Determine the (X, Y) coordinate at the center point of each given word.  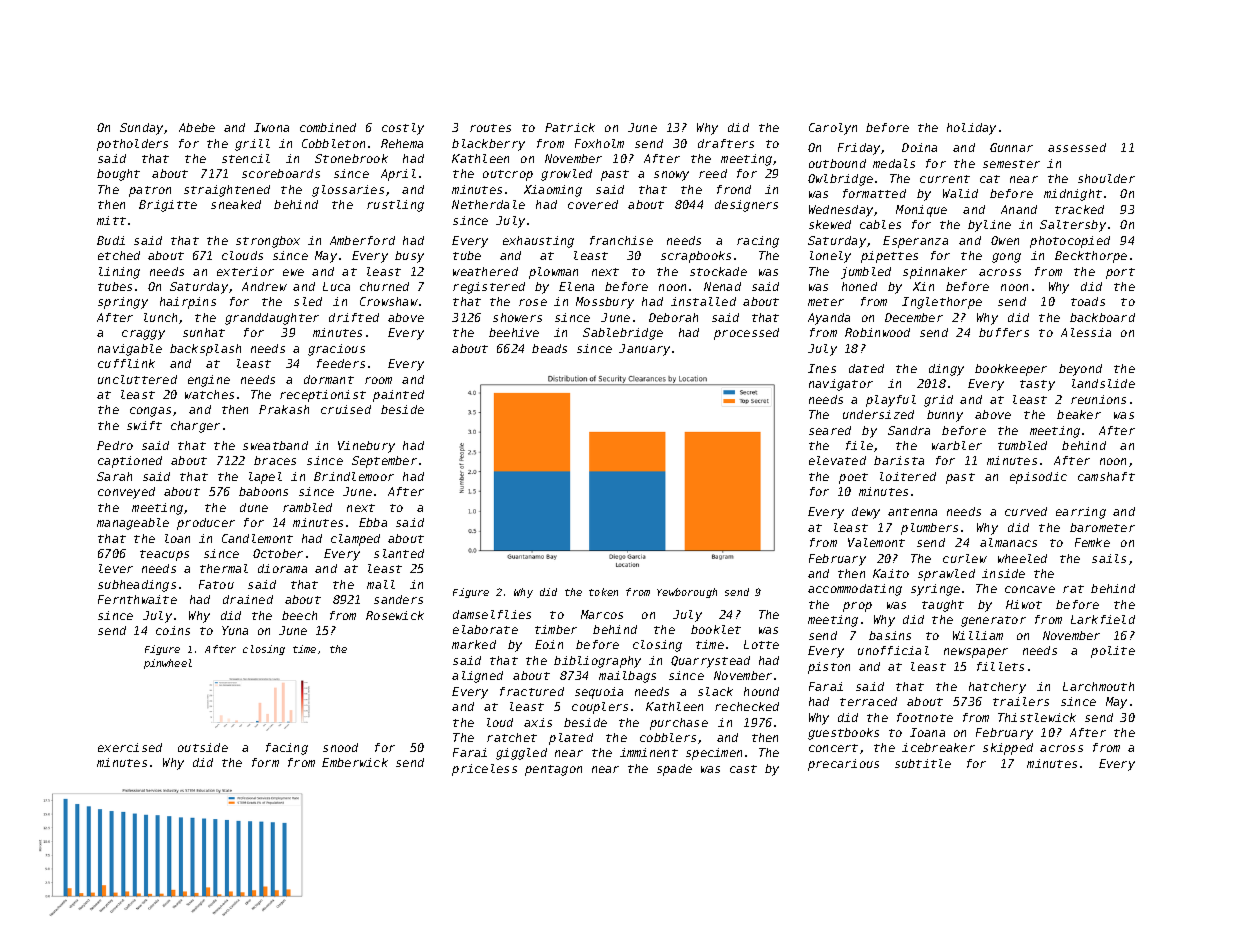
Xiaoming (553, 191)
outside (203, 747)
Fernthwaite (137, 599)
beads (549, 348)
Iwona (271, 127)
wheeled (1022, 558)
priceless (484, 770)
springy (123, 303)
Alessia (1086, 332)
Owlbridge (840, 180)
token (603, 592)
